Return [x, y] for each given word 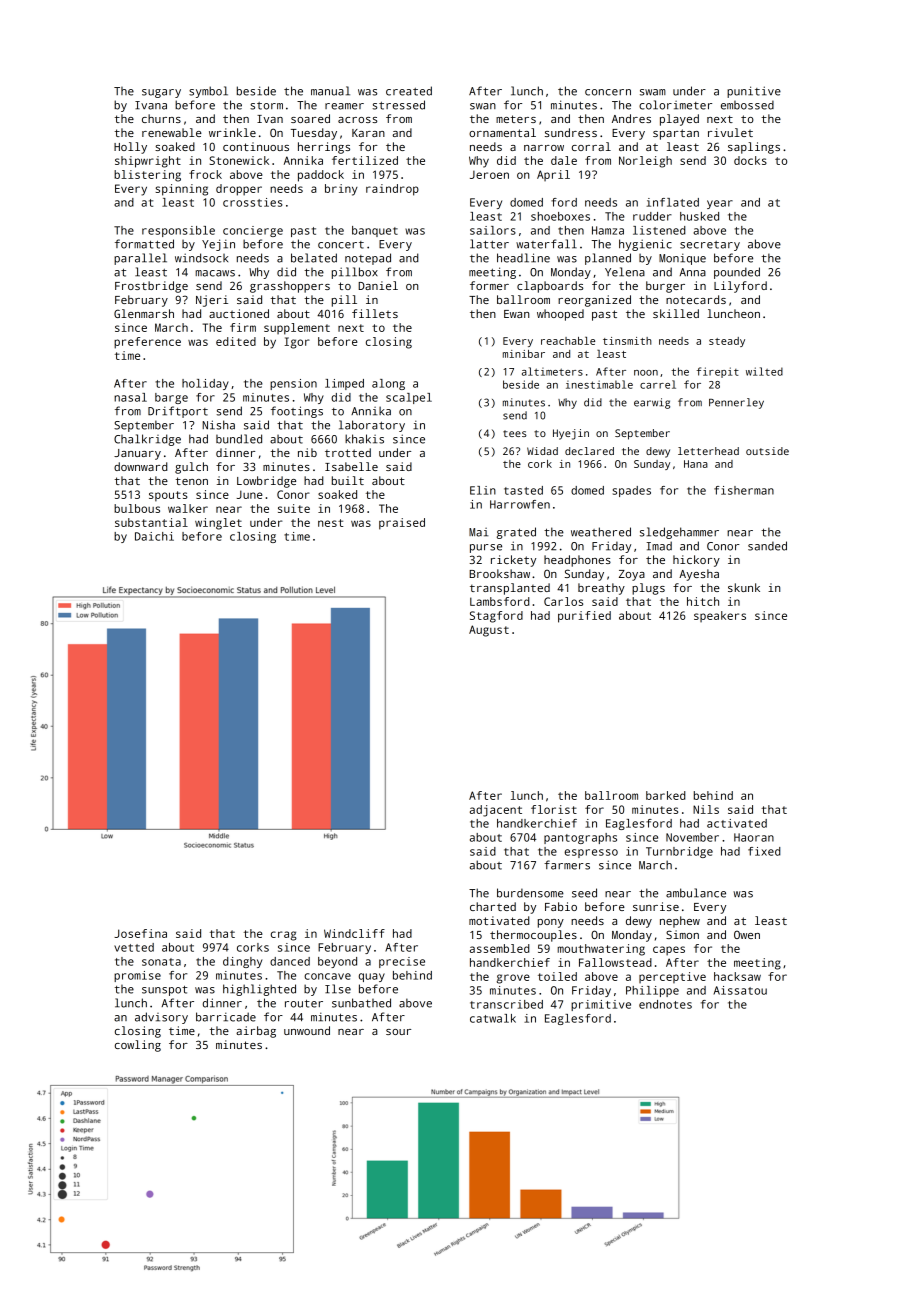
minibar [524, 354]
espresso [591, 853]
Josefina [140, 933]
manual [330, 91]
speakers [720, 616]
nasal [130, 397]
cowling [138, 1046]
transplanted [510, 589]
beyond [337, 962]
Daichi [154, 536]
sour [398, 1032]
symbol [208, 92]
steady [727, 342]
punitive [754, 92]
